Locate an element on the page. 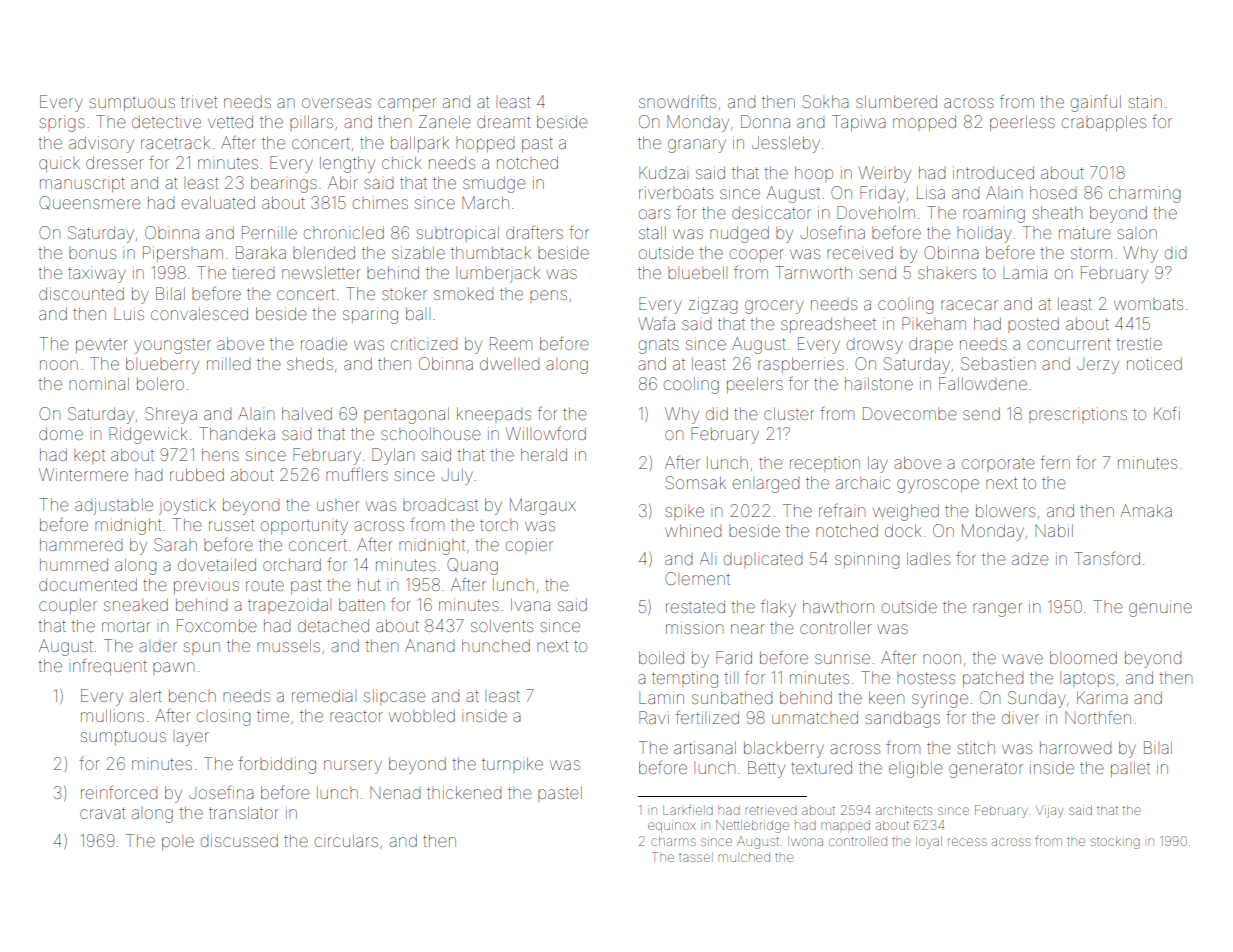 The image size is (1233, 952). pewter is located at coordinates (102, 346).
